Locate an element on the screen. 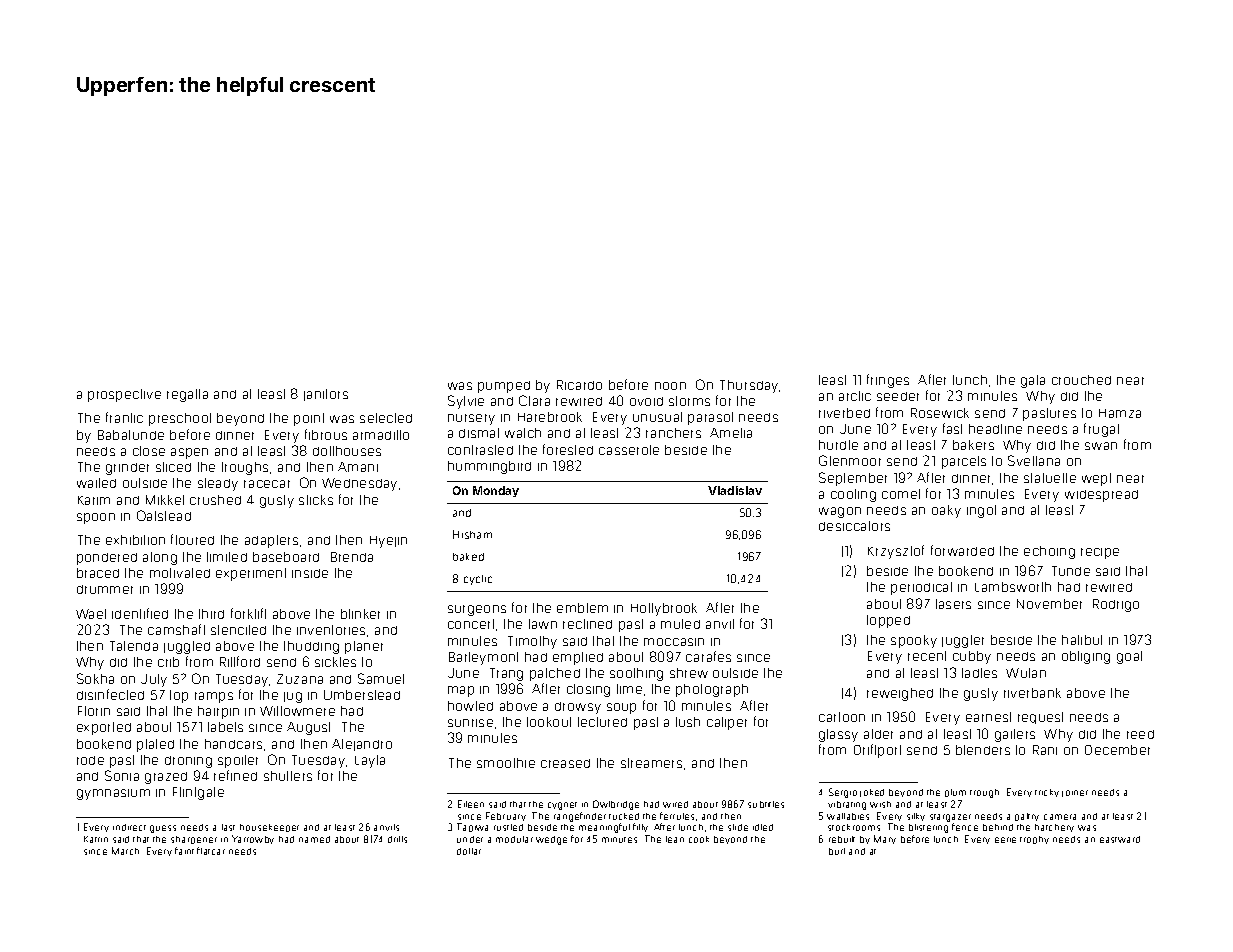 Image resolution: width=1233 pixels, height=952 pixels. spooky is located at coordinates (914, 641).
